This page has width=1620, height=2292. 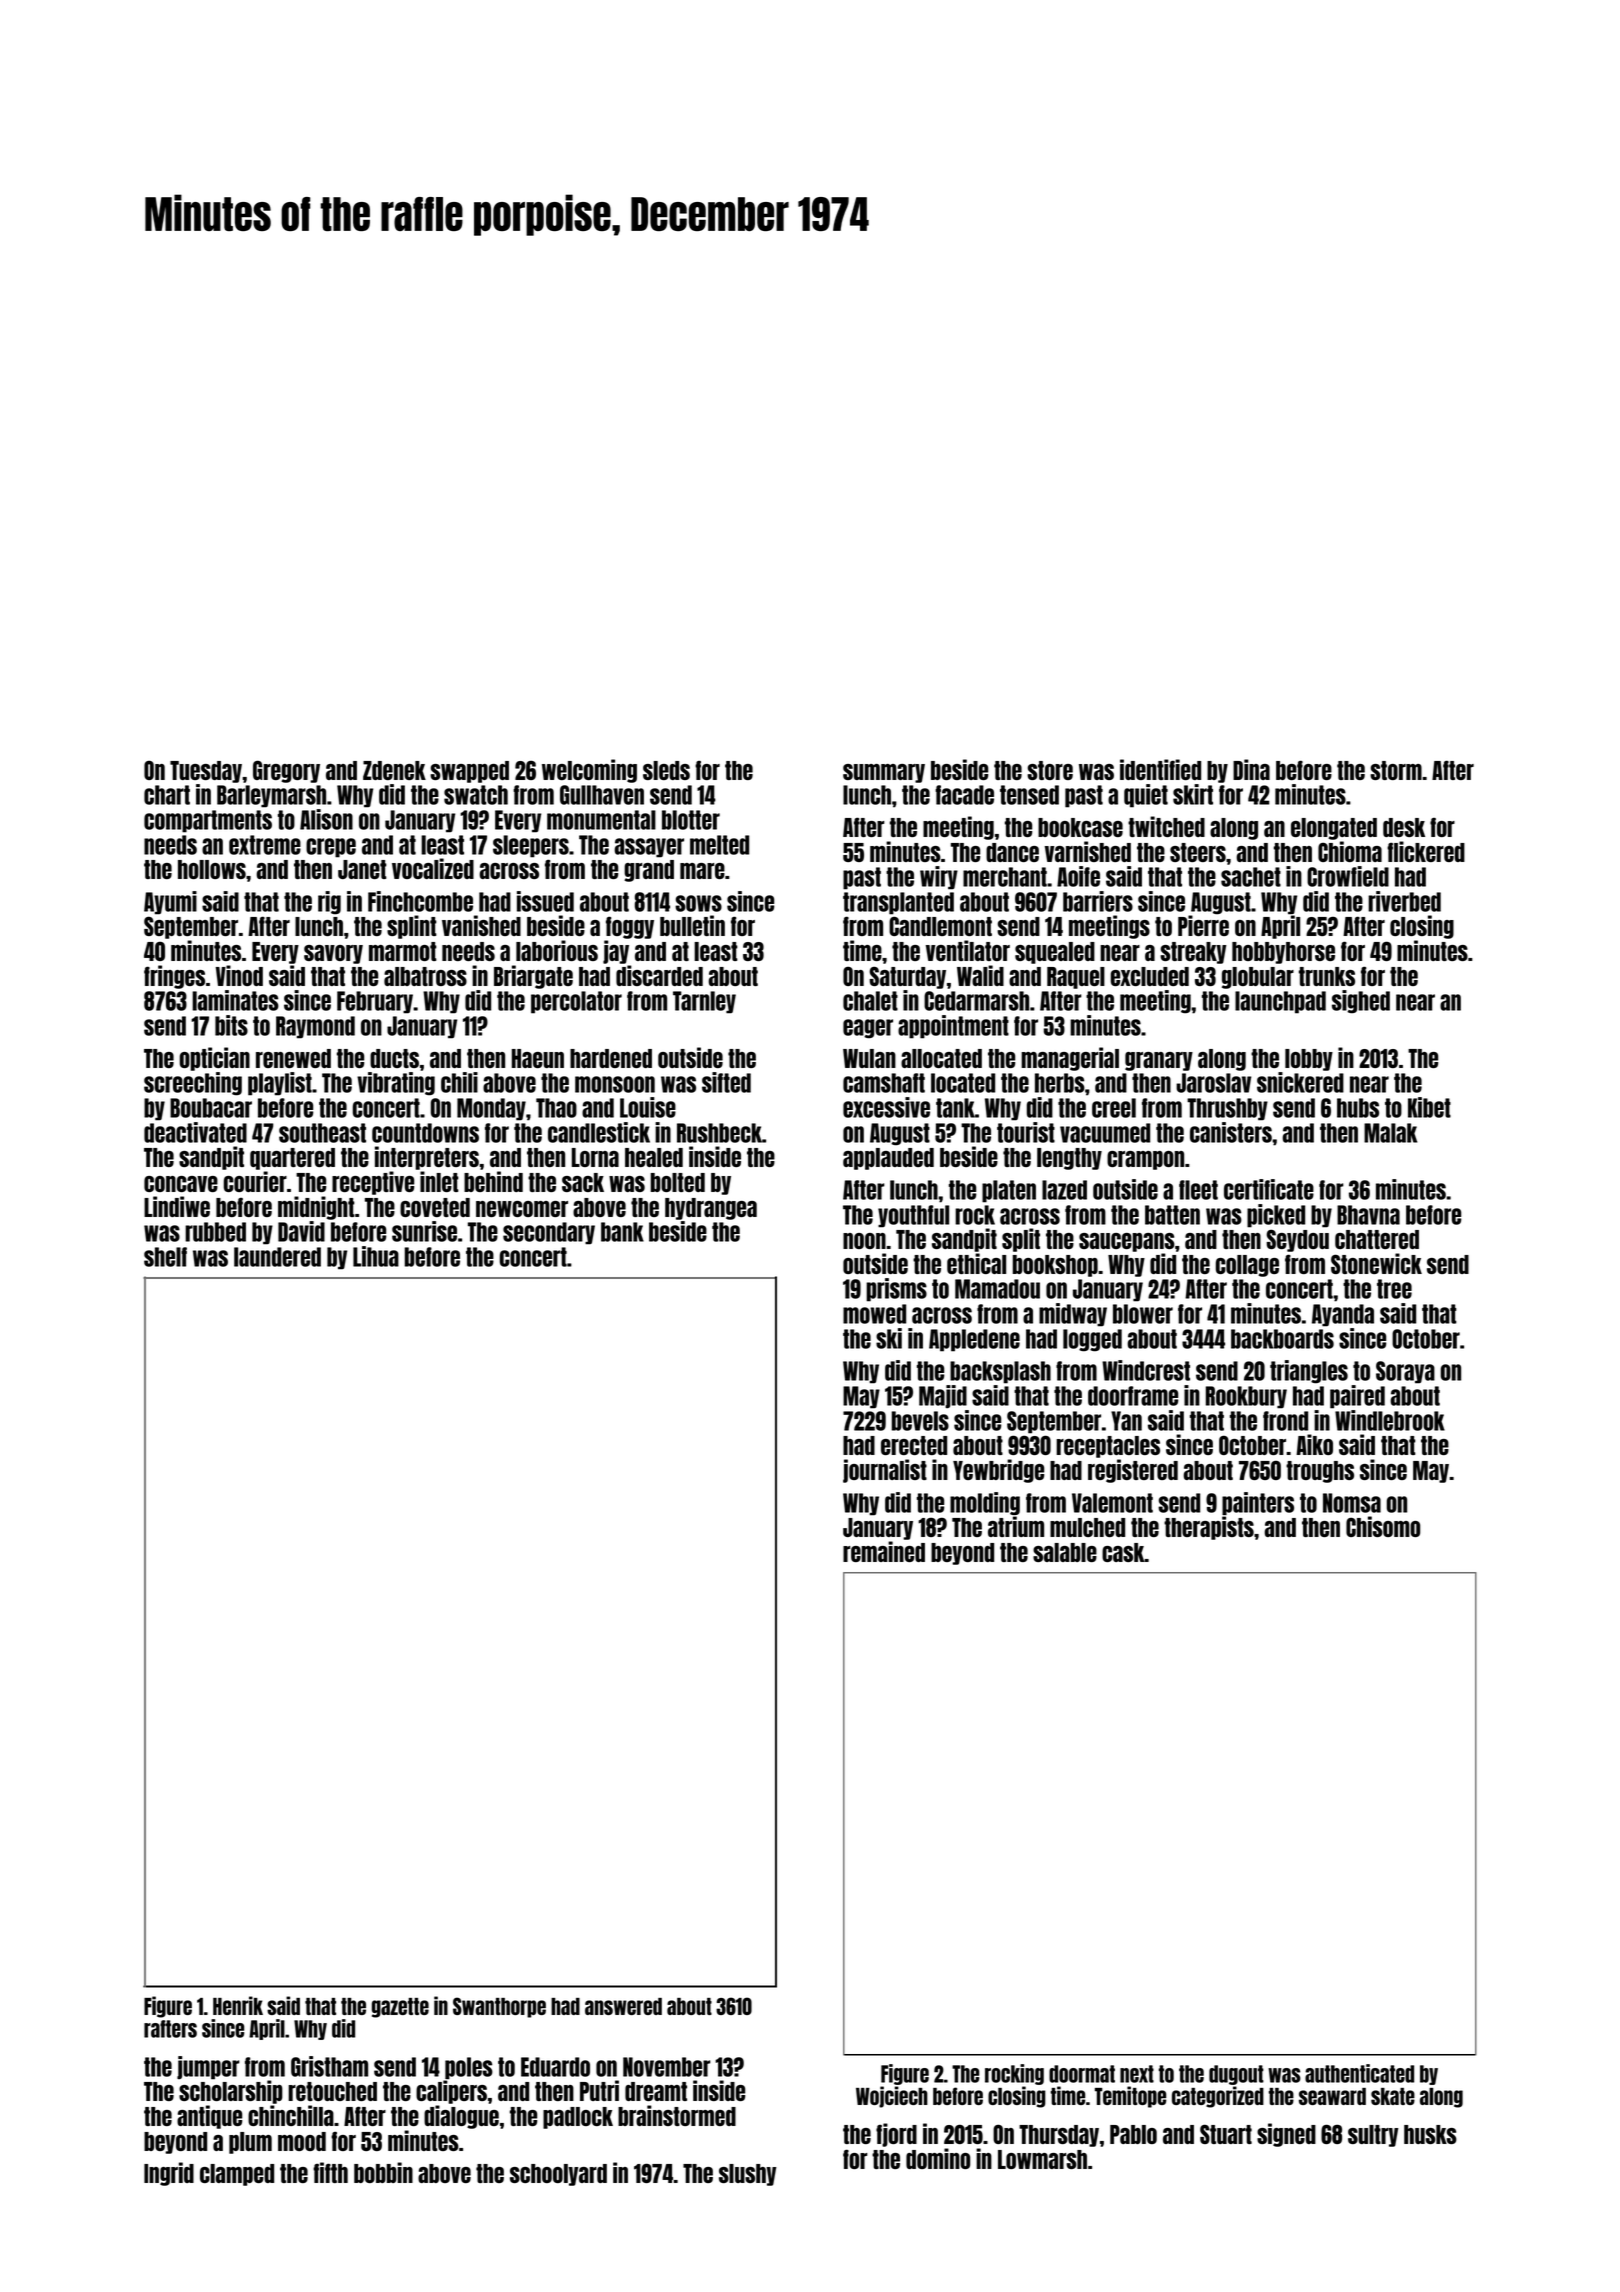 I want to click on mare, so click(x=702, y=871).
